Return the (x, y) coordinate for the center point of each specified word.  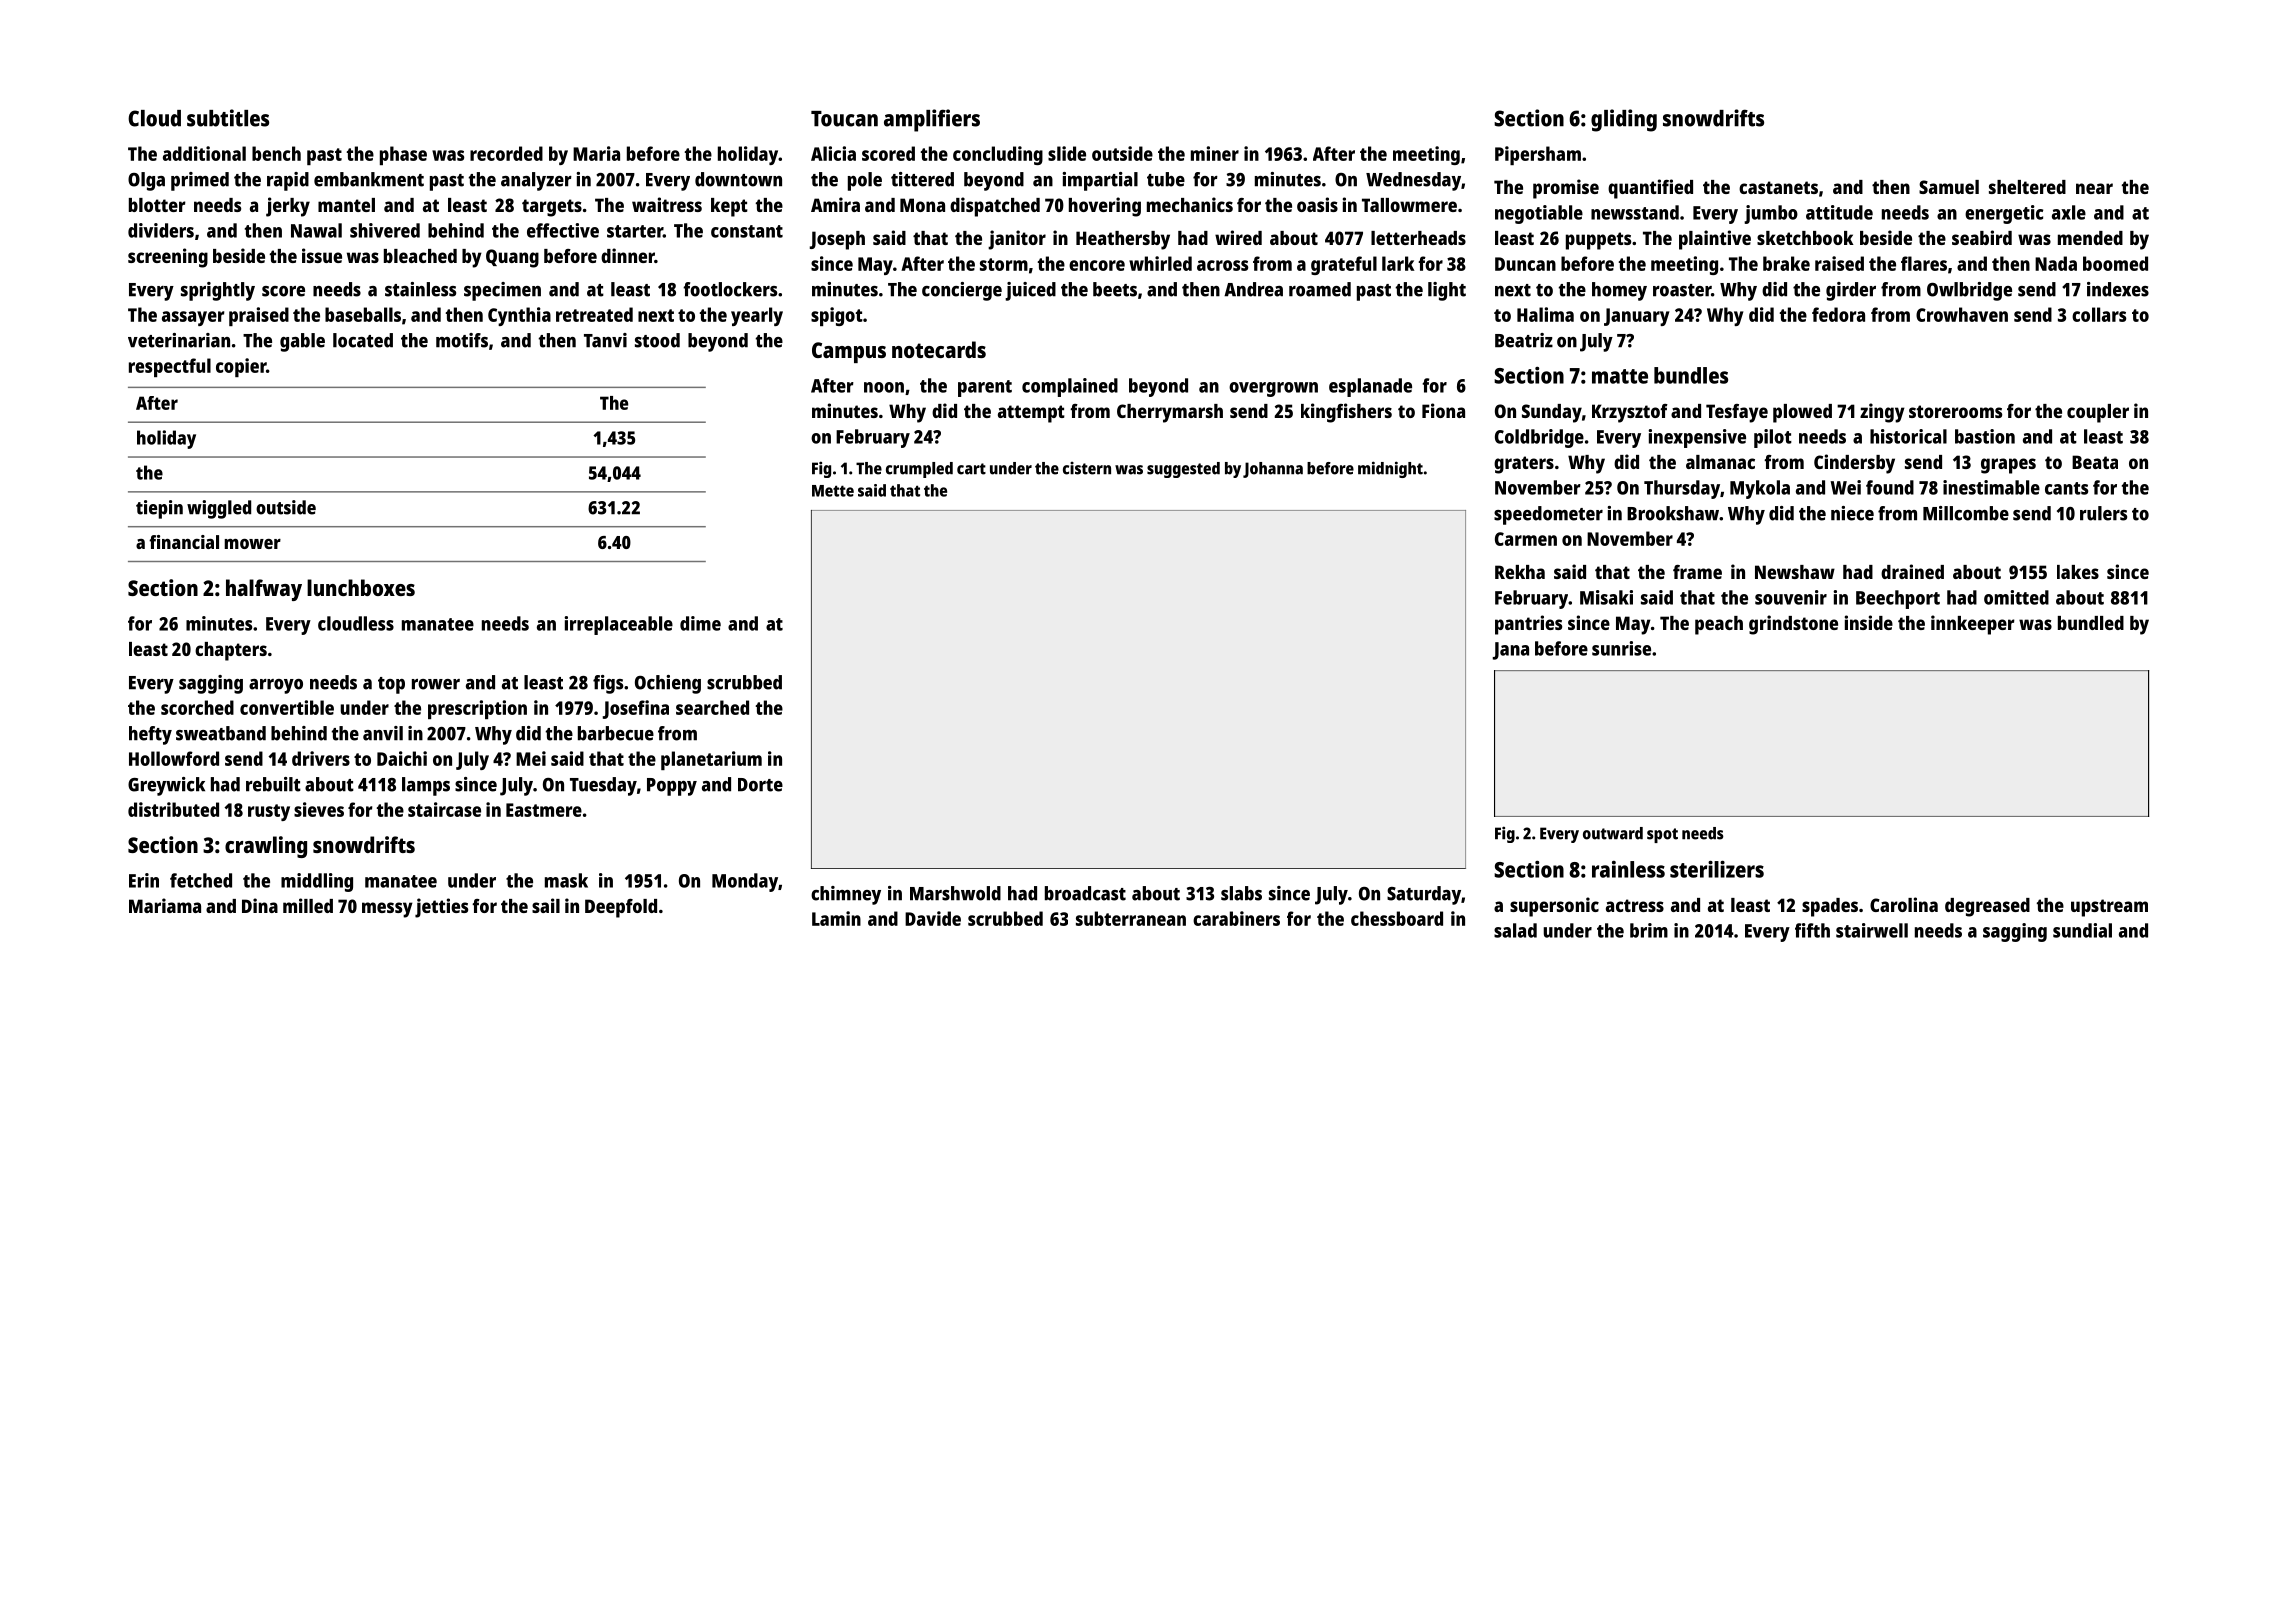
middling (317, 882)
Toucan (844, 119)
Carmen (1526, 539)
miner (1215, 153)
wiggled (219, 509)
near (2094, 188)
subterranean (1131, 918)
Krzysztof (1630, 413)
